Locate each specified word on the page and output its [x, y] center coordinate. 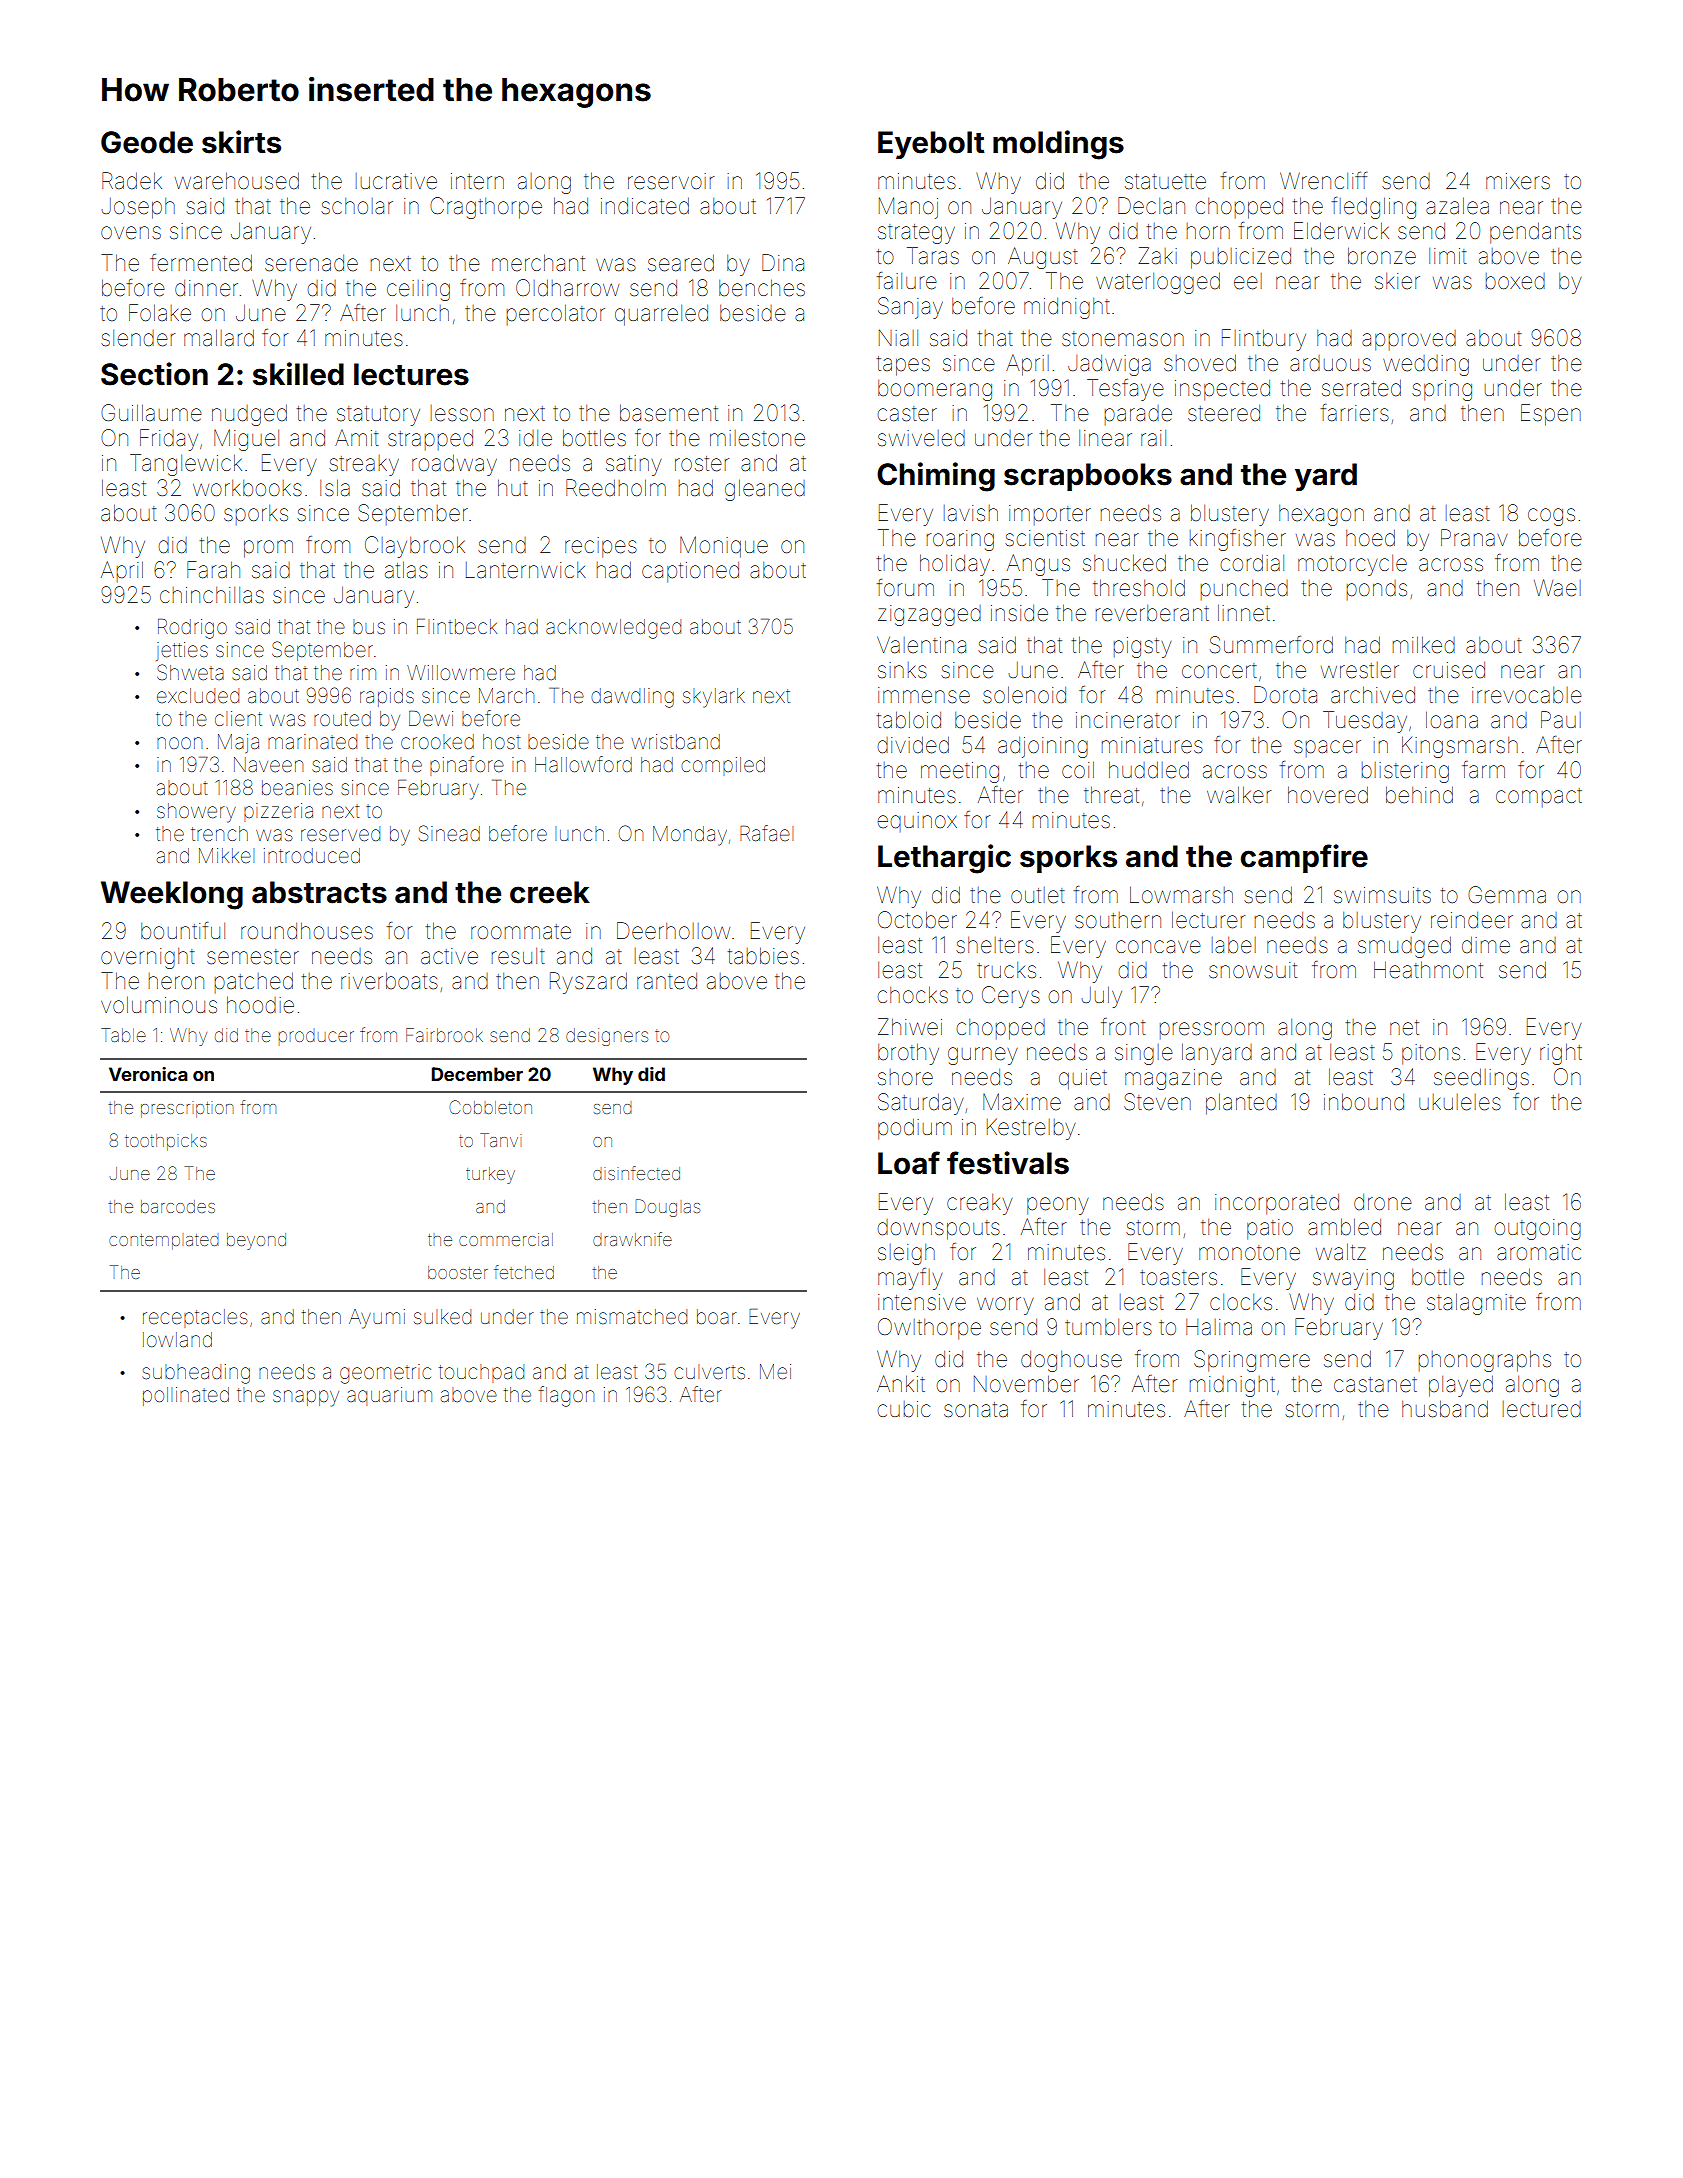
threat [1111, 795]
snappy [306, 1398]
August [1043, 258]
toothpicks [166, 1142]
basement [669, 413]
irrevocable [1527, 695]
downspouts [938, 1229]
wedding [1426, 365]
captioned [690, 572]
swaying [1353, 1279]
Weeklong [172, 895]
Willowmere [461, 673]
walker [1239, 795]
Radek [132, 181]
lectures [411, 374]
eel [1248, 281]
